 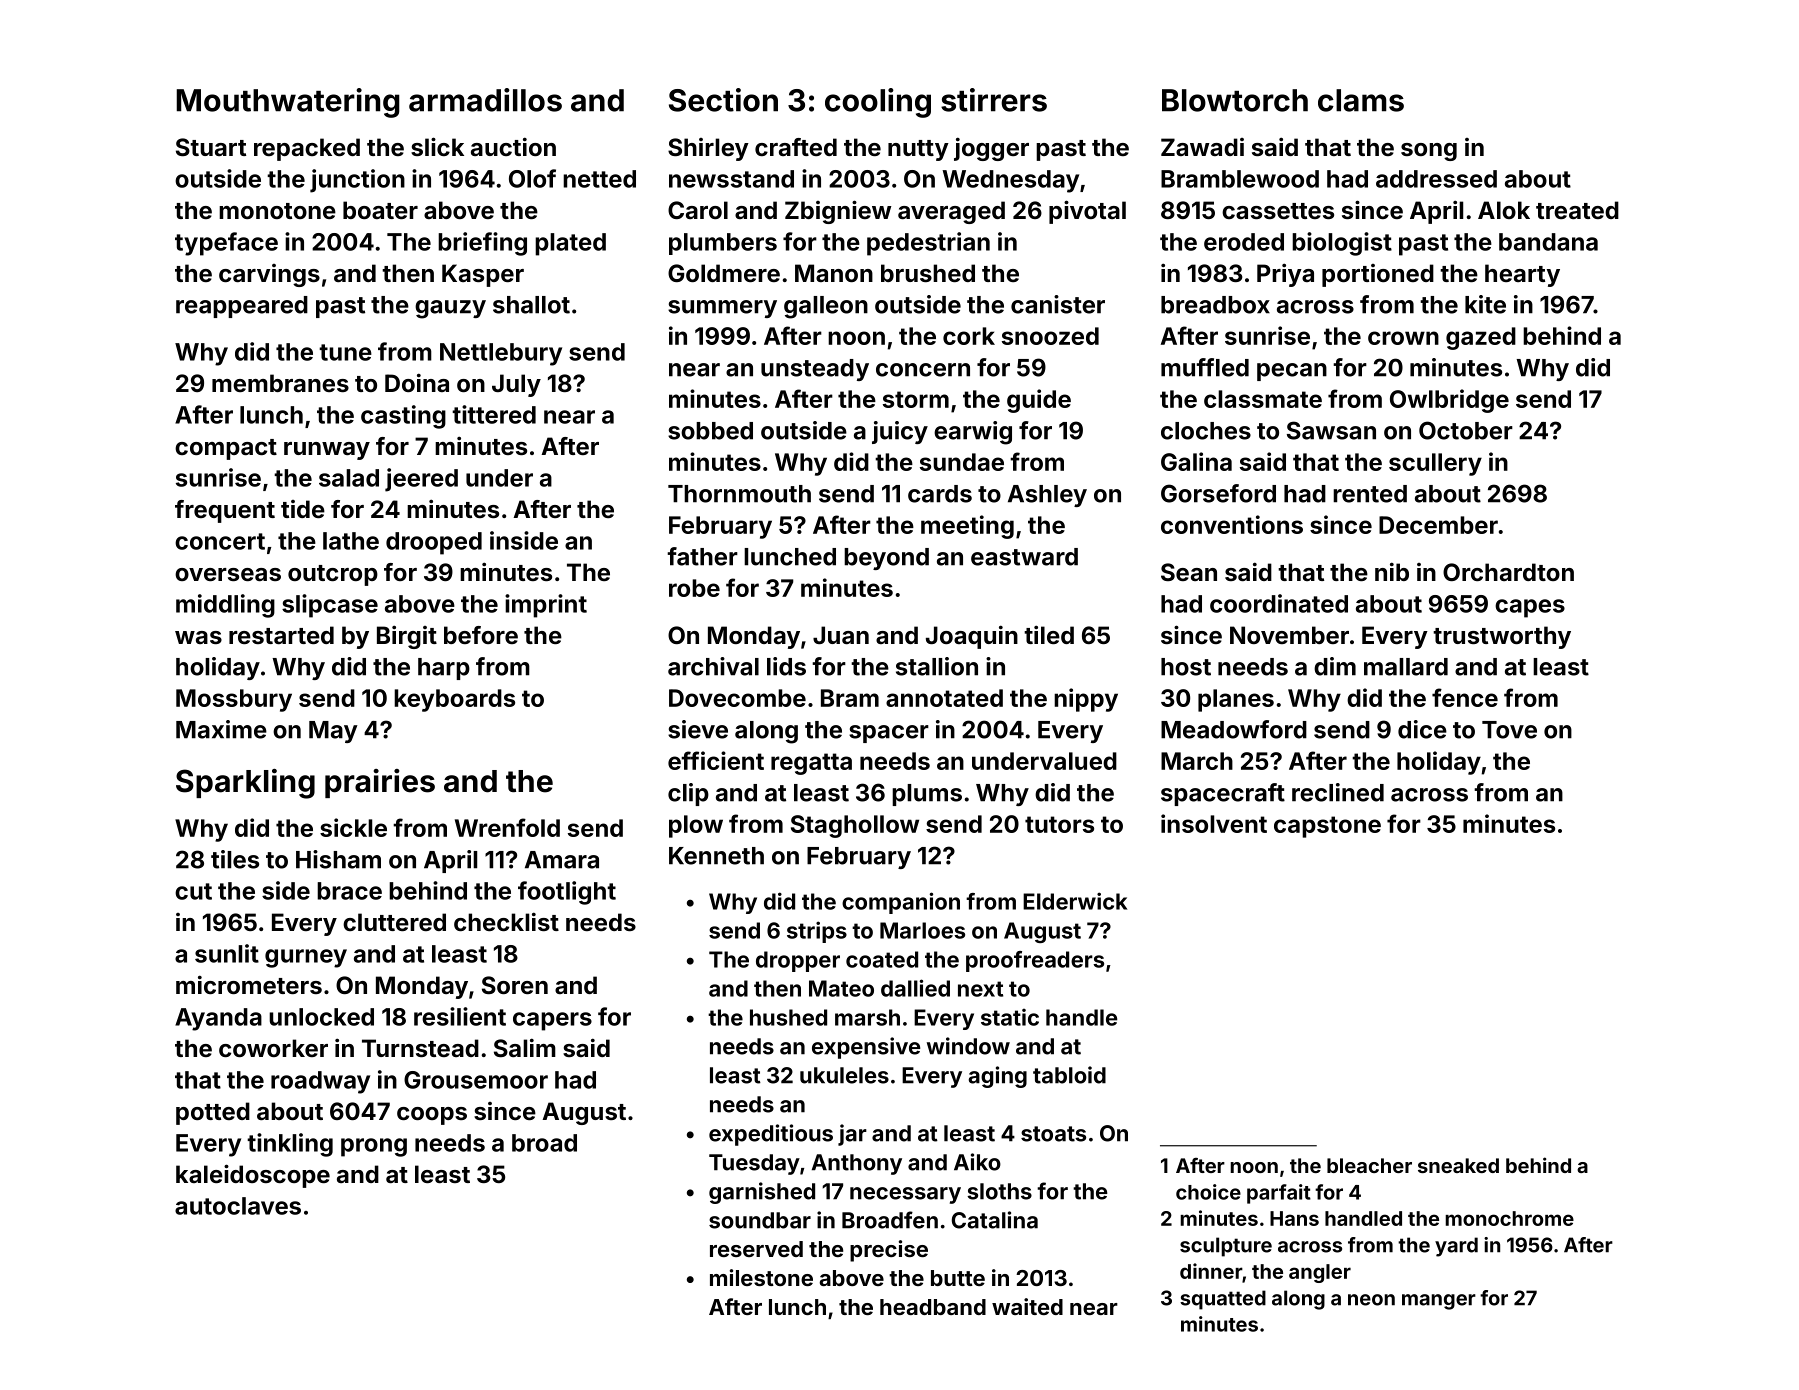 I want to click on autoclaves, so click(x=238, y=1206).
